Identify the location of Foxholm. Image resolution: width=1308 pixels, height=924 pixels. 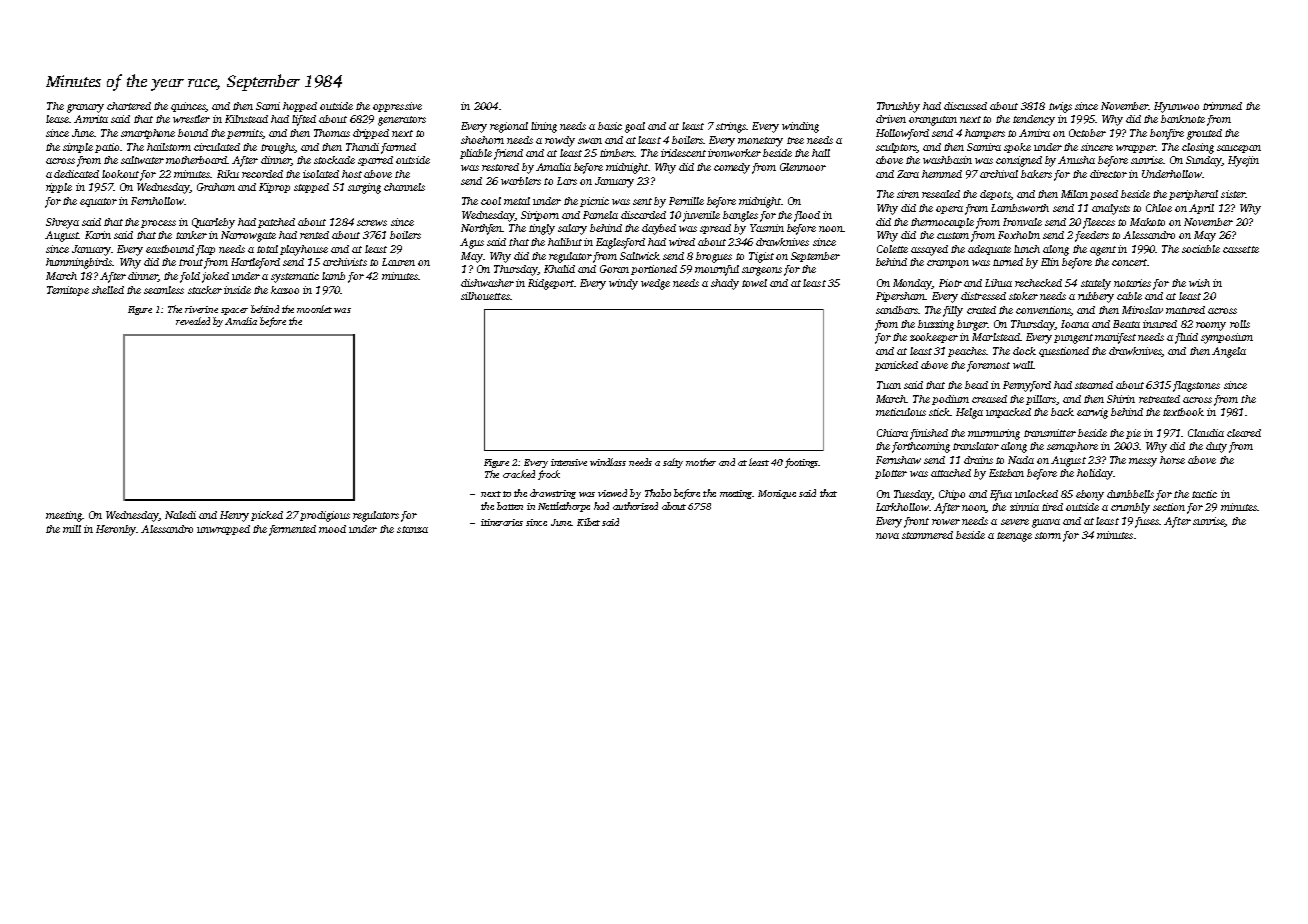
(1019, 235).
